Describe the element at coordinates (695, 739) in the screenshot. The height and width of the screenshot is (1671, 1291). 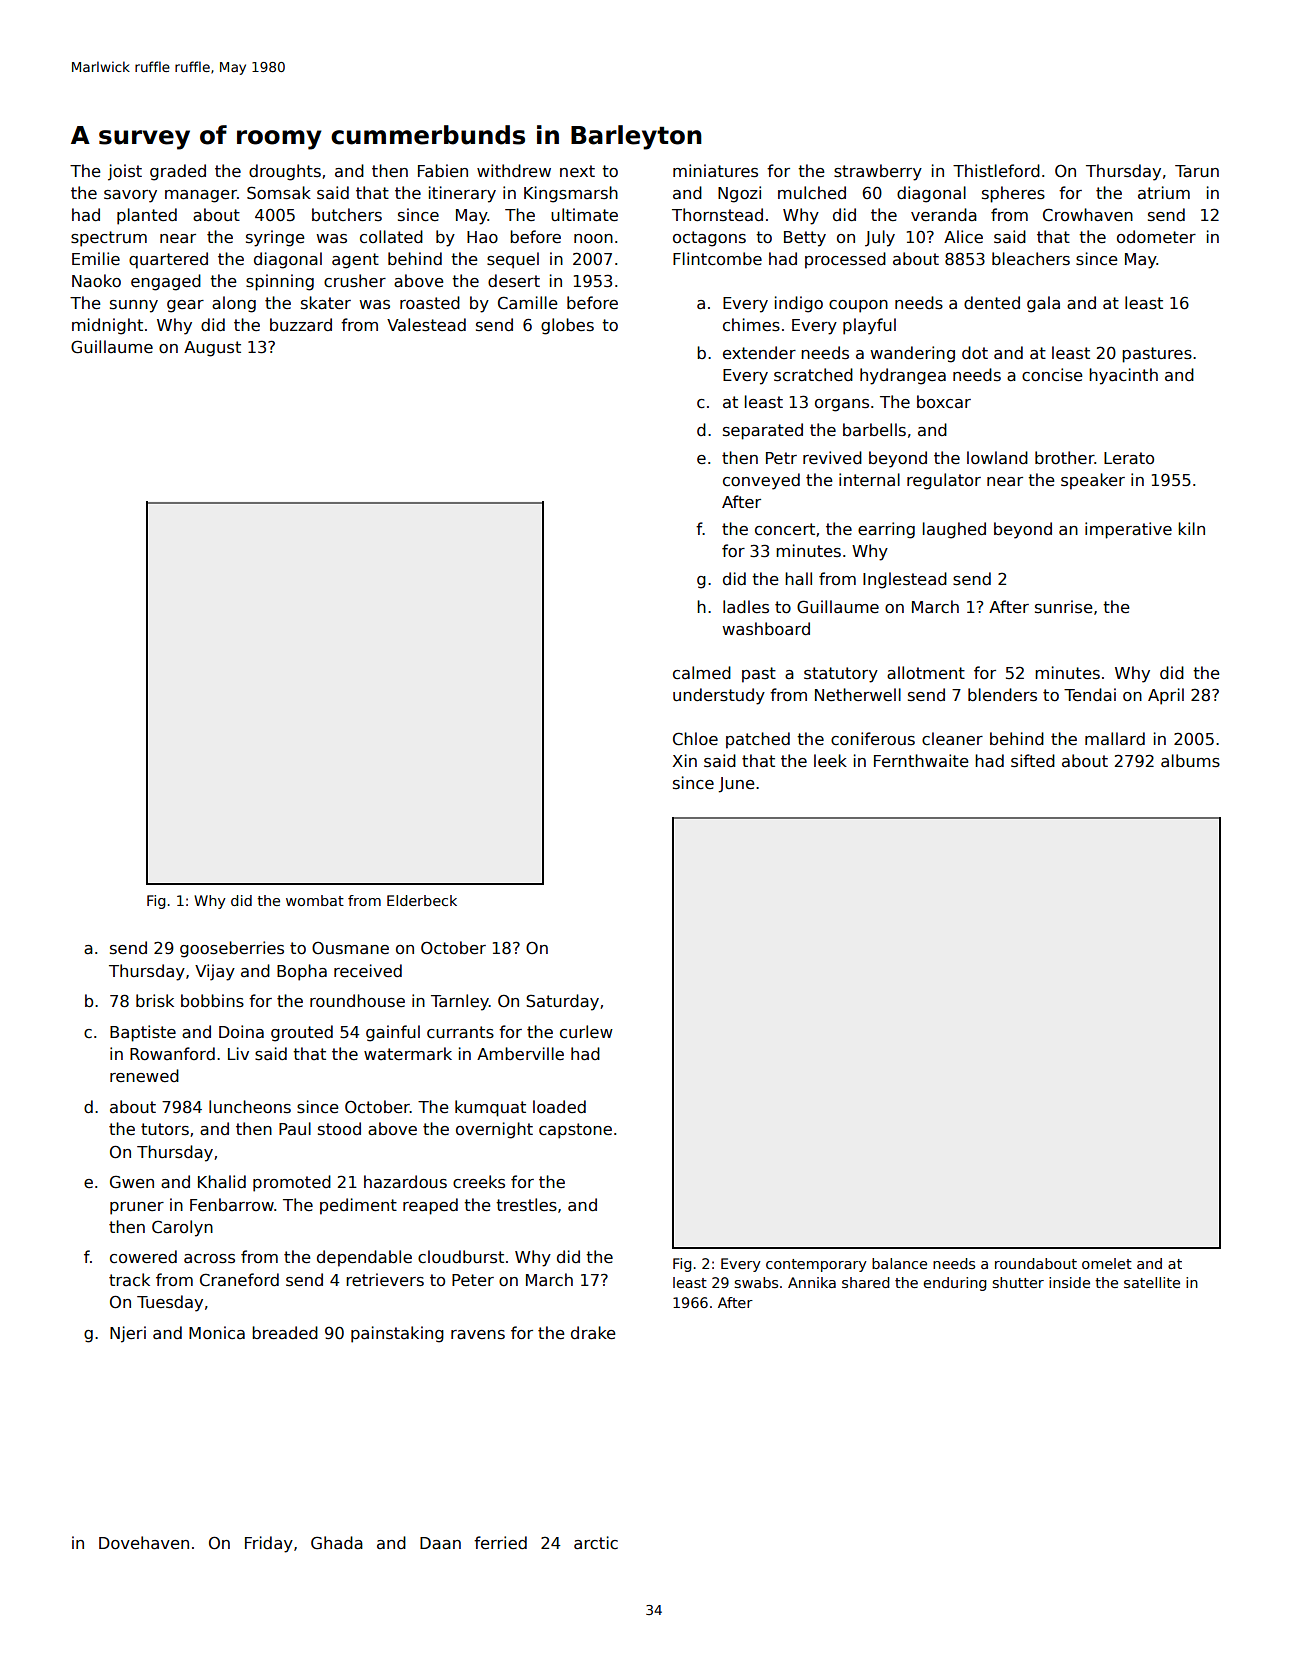
I see `Chloe` at that location.
